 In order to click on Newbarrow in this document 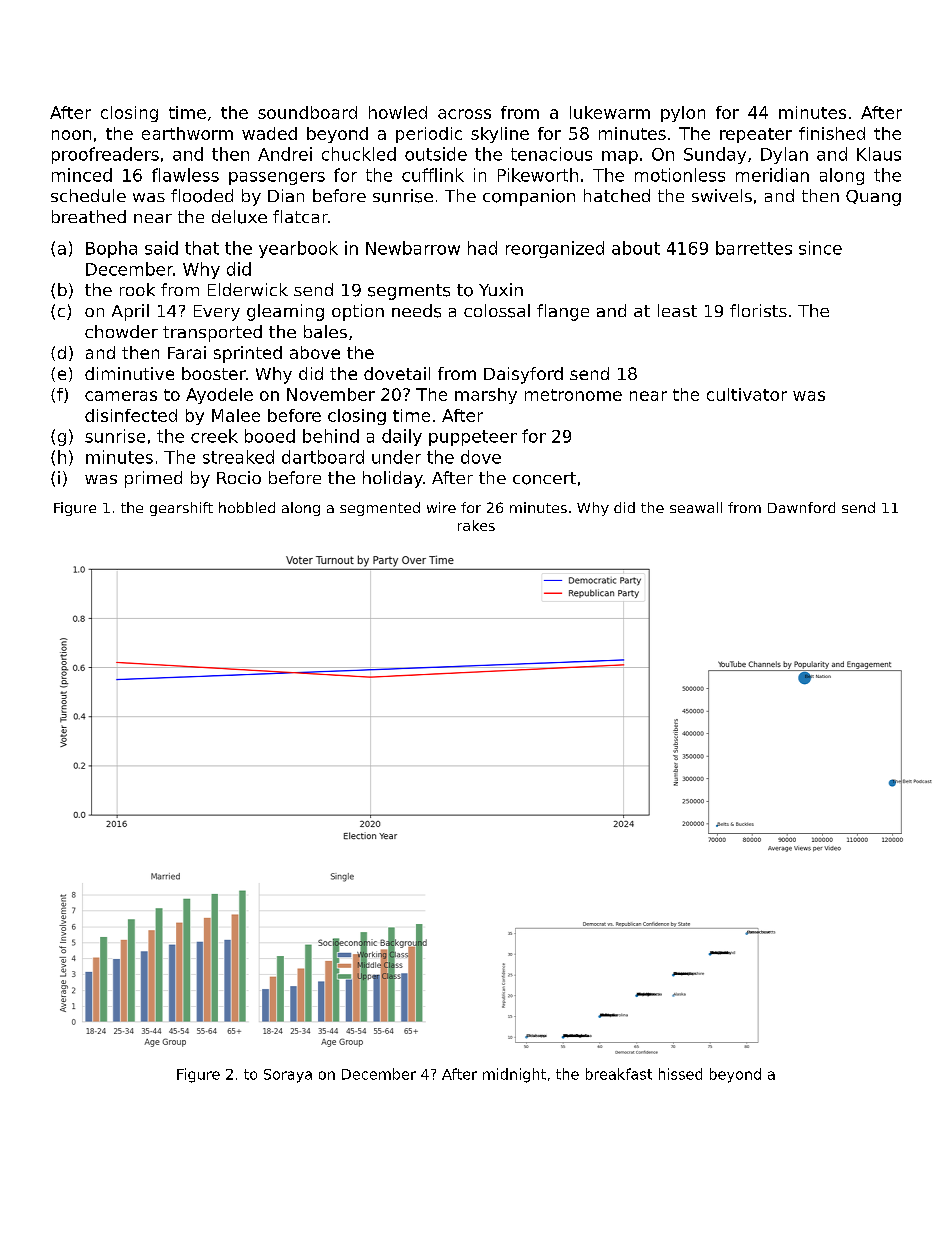, I will do `click(413, 248)`.
